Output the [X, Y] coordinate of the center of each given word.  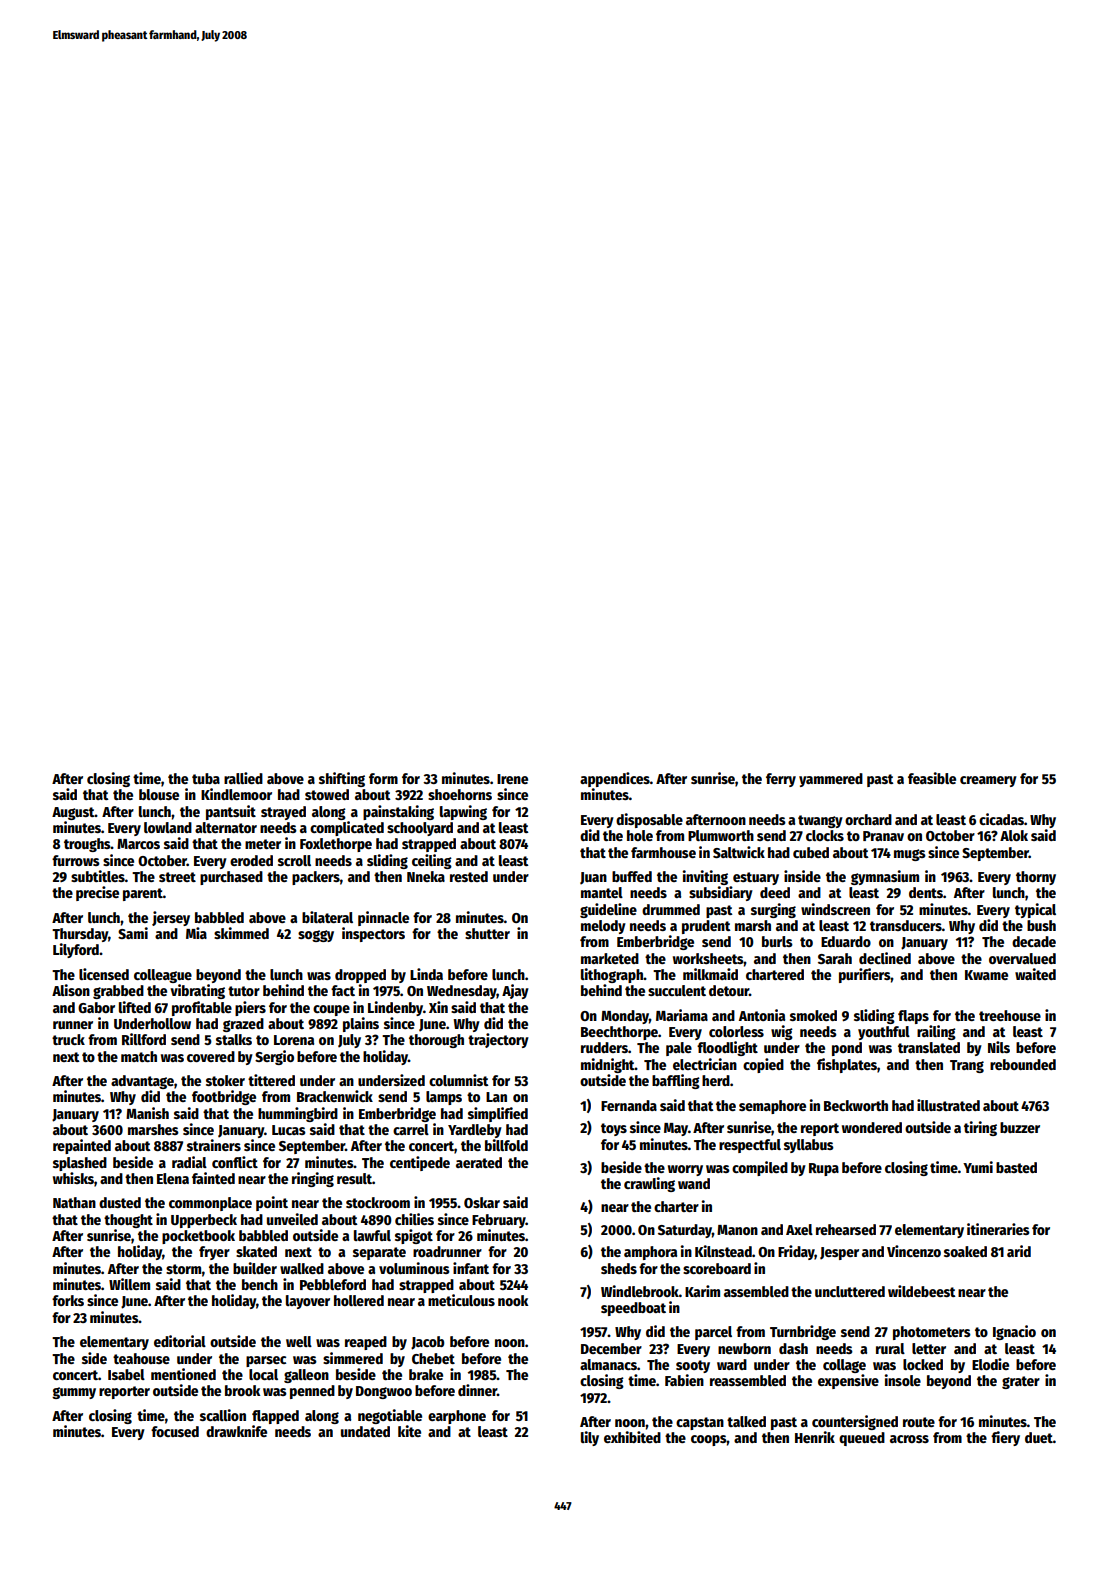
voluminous [414, 1268]
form [383, 778]
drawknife [236, 1431]
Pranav [883, 836]
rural [890, 1348]
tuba [206, 778]
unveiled [292, 1219]
